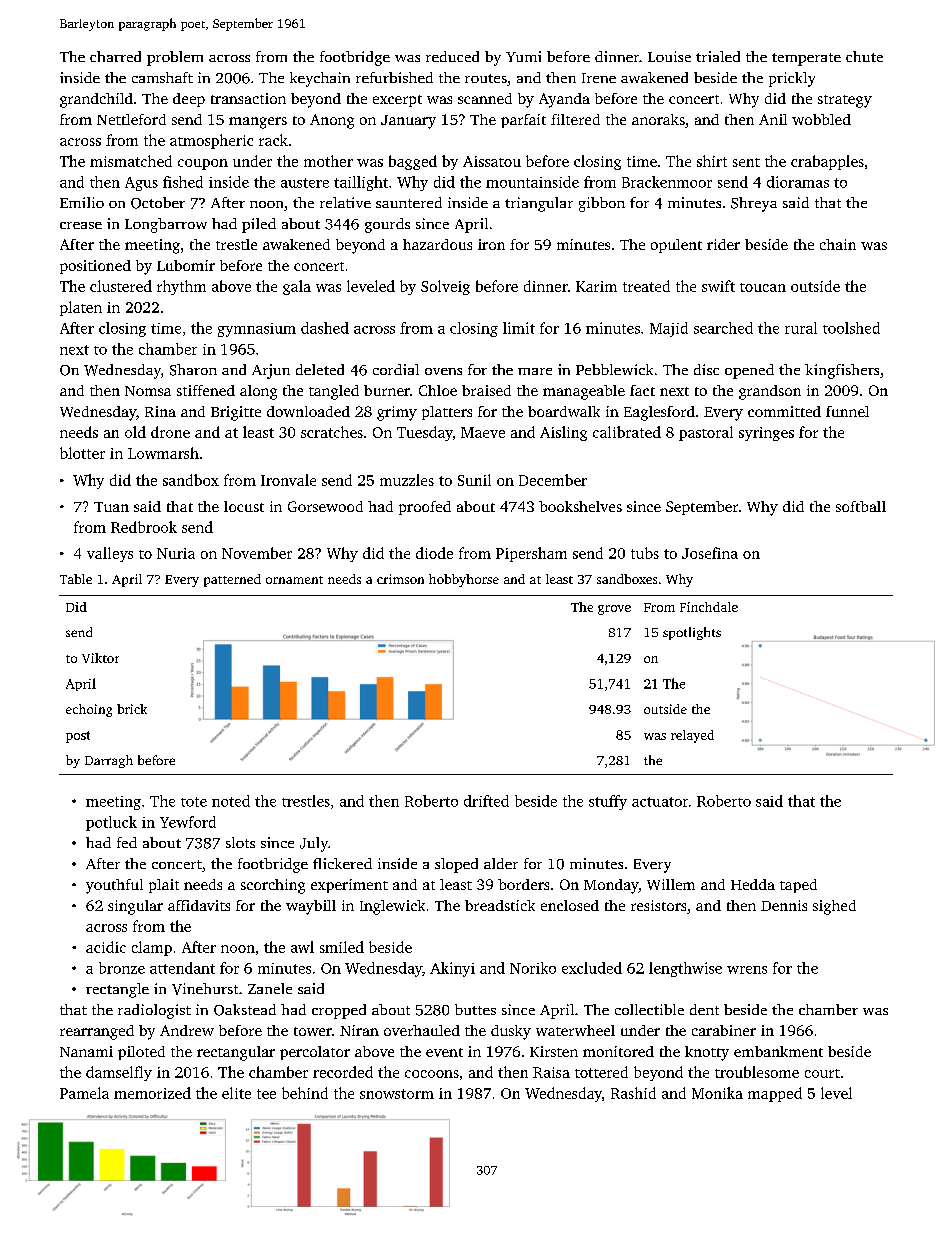 The width and height of the screenshot is (952, 1233). I want to click on drifted, so click(486, 801).
